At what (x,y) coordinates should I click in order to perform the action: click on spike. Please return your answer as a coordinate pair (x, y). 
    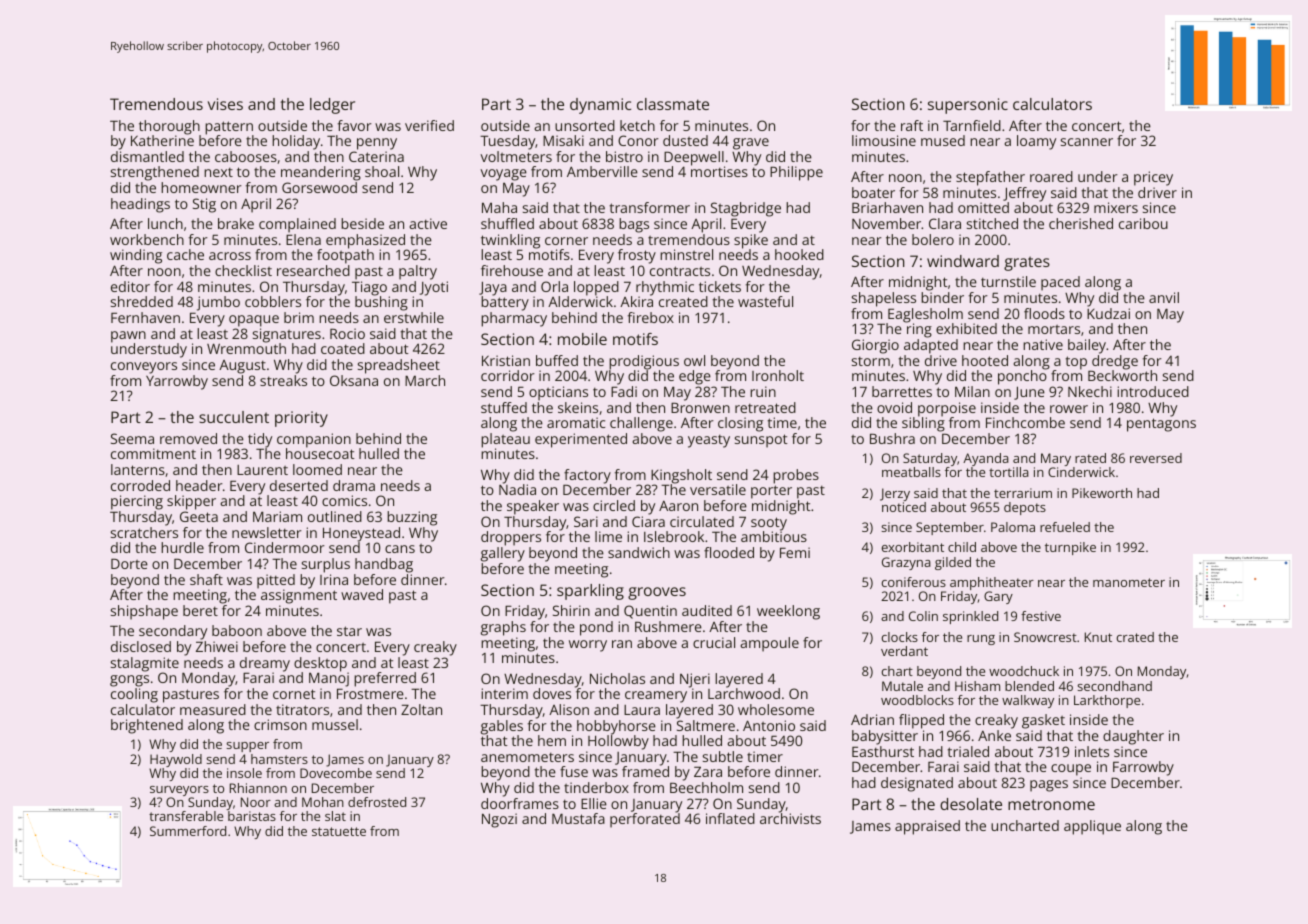
    Looking at the image, I should click on (751, 241).
